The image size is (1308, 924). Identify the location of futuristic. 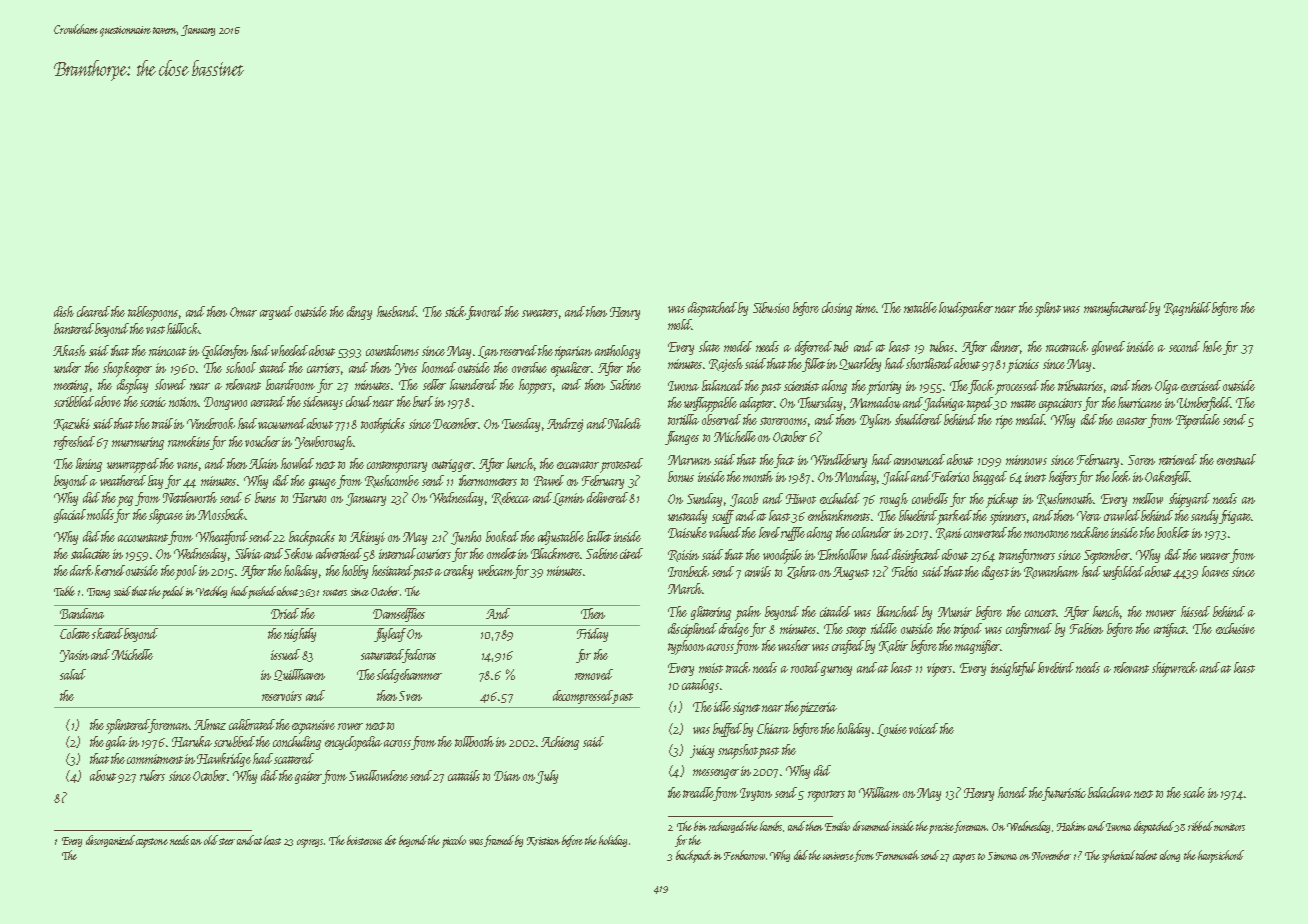
(1064, 794).
